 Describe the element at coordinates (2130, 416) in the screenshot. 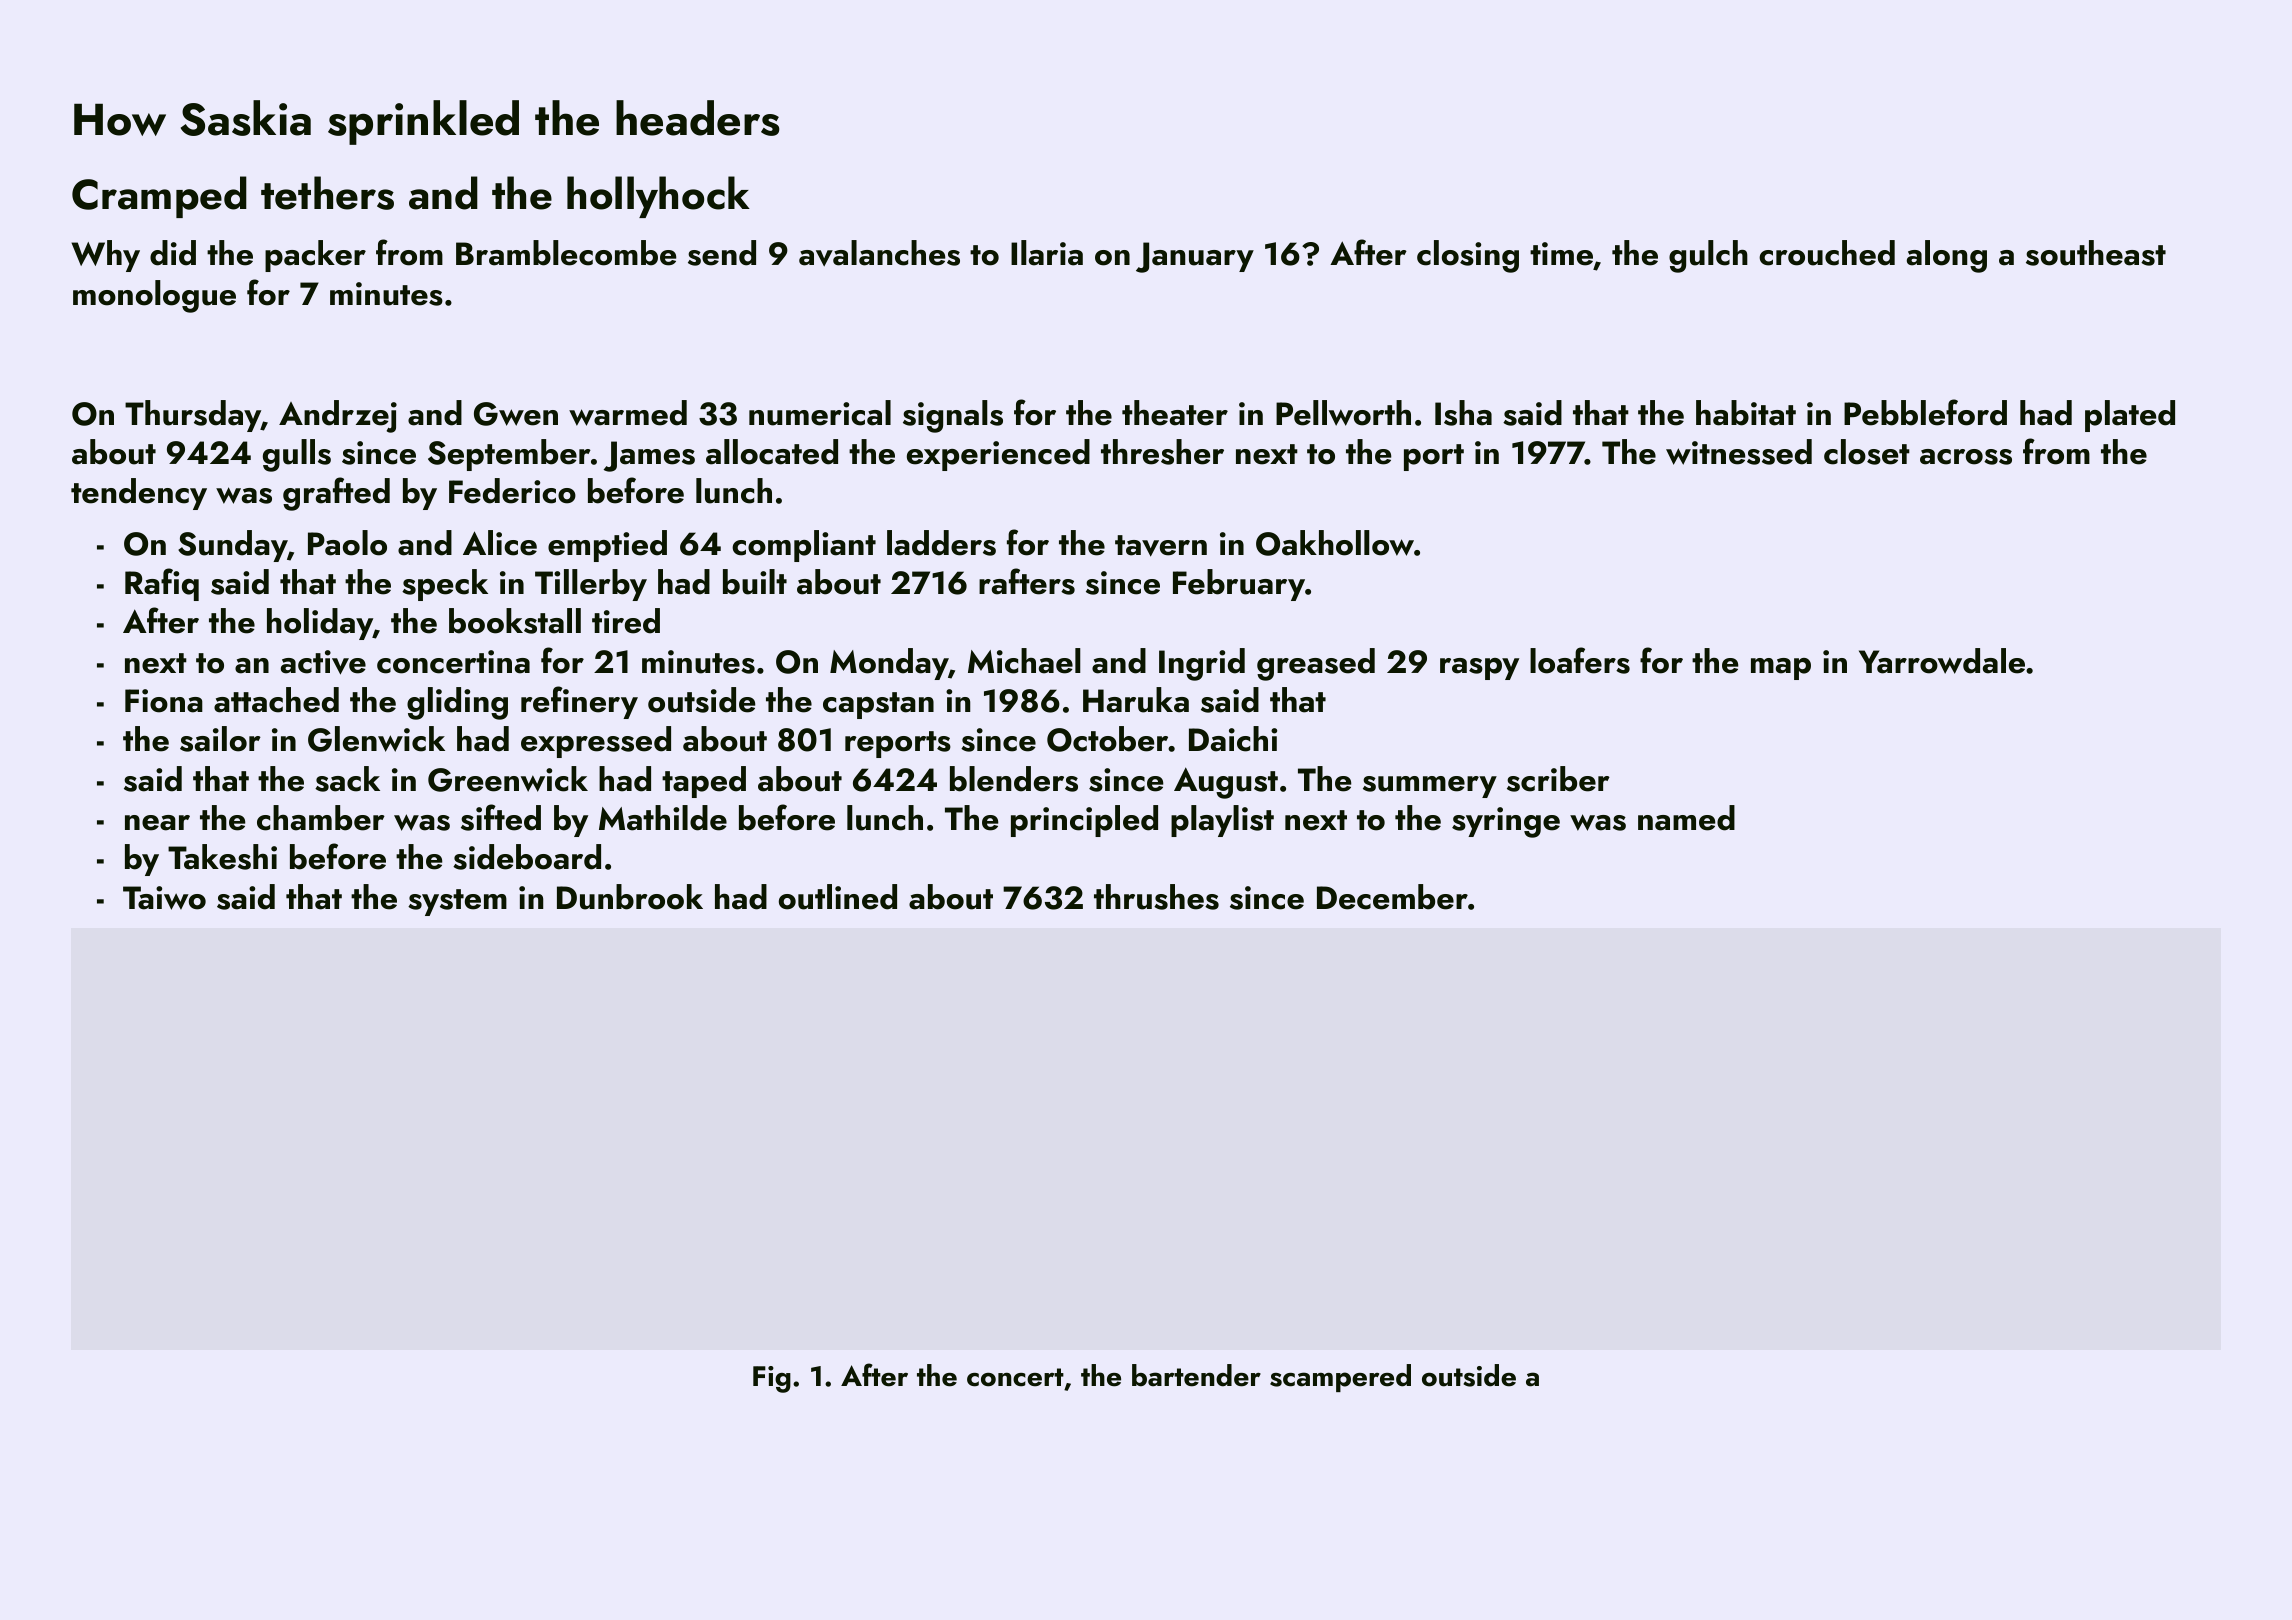

I see `plated` at that location.
